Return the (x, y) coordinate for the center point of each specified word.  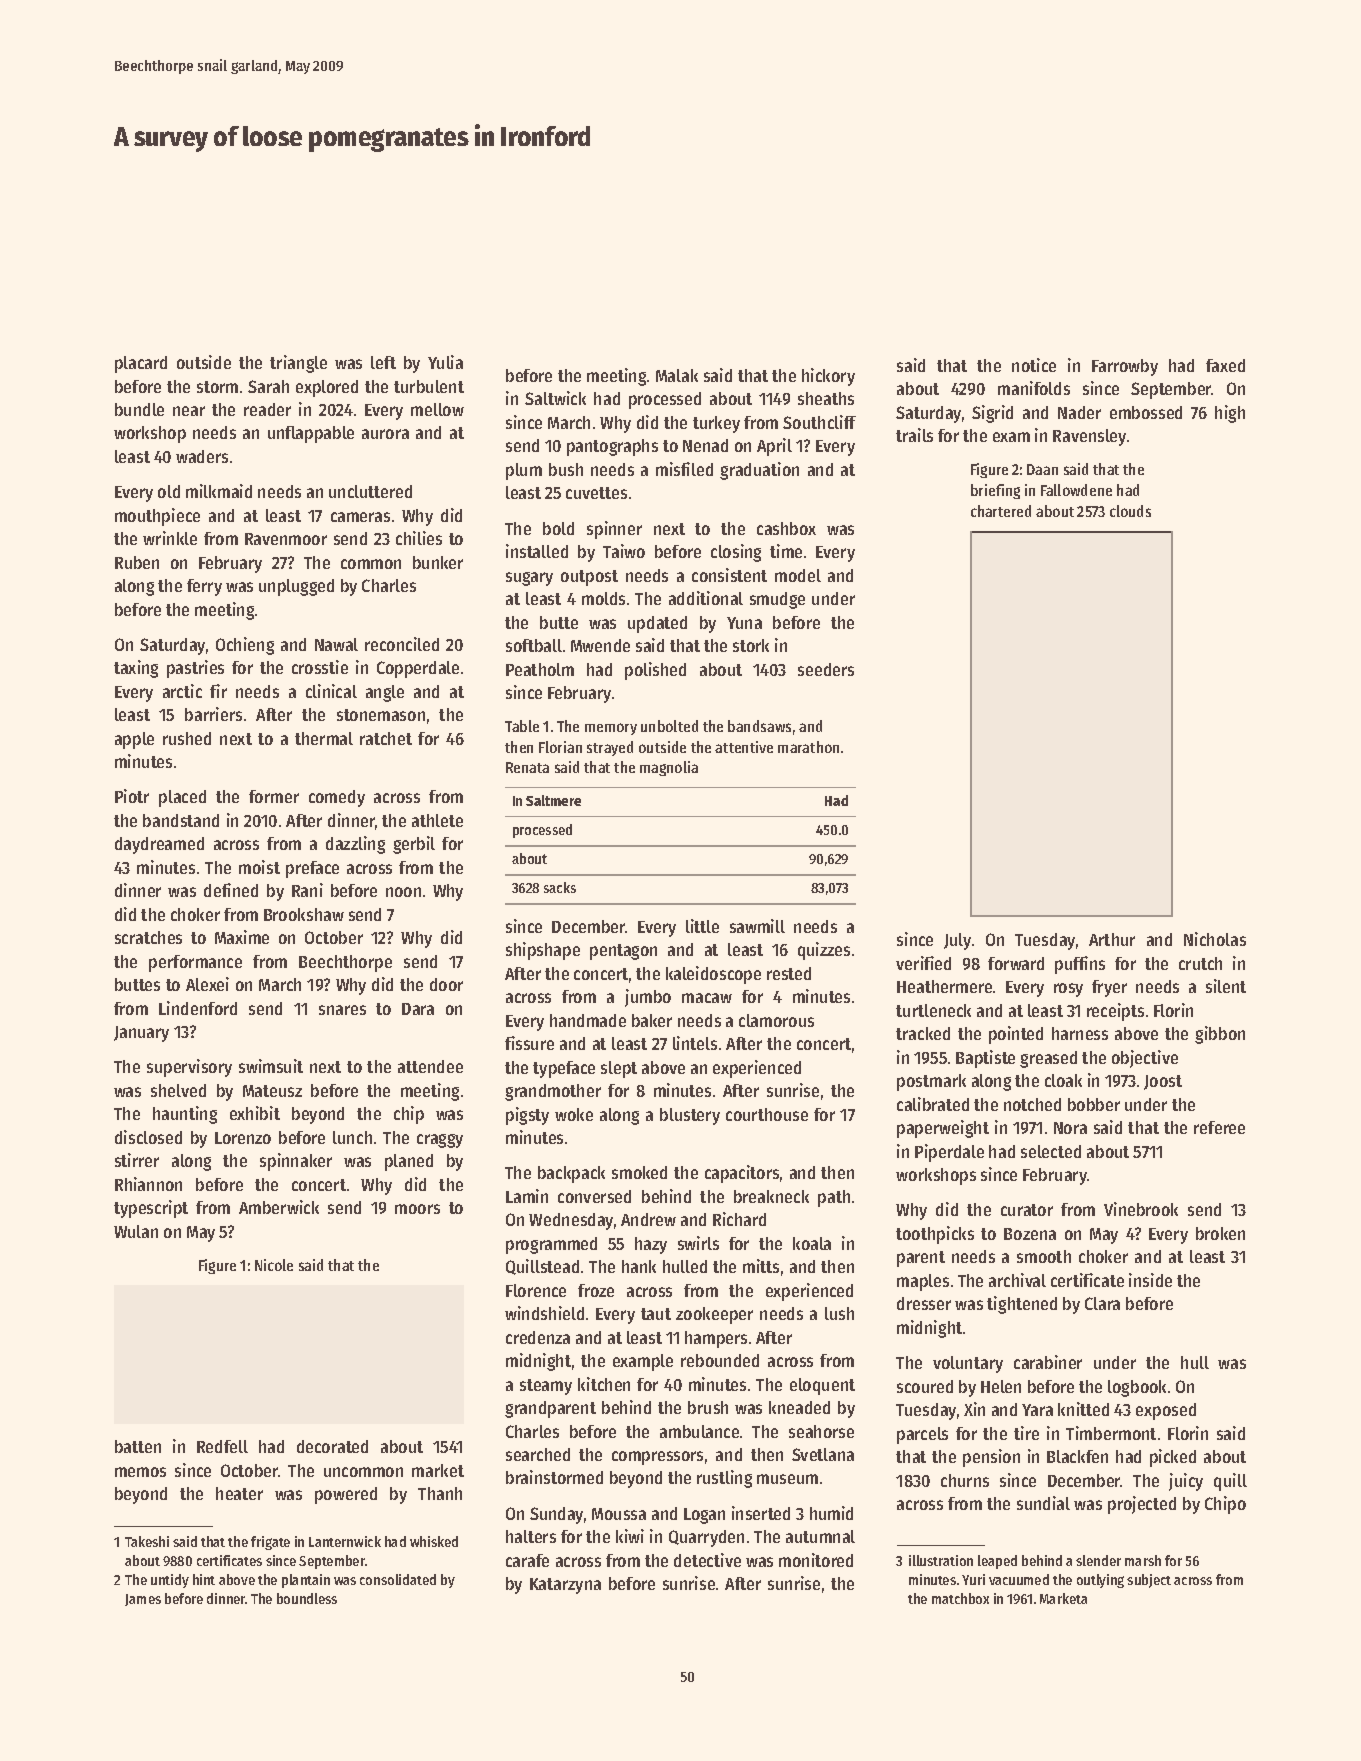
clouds (1130, 511)
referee (1219, 1127)
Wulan (136, 1231)
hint (204, 1579)
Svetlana (823, 1454)
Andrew (648, 1219)
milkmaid (219, 491)
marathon (808, 747)
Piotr (132, 796)
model (798, 575)
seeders (826, 669)
